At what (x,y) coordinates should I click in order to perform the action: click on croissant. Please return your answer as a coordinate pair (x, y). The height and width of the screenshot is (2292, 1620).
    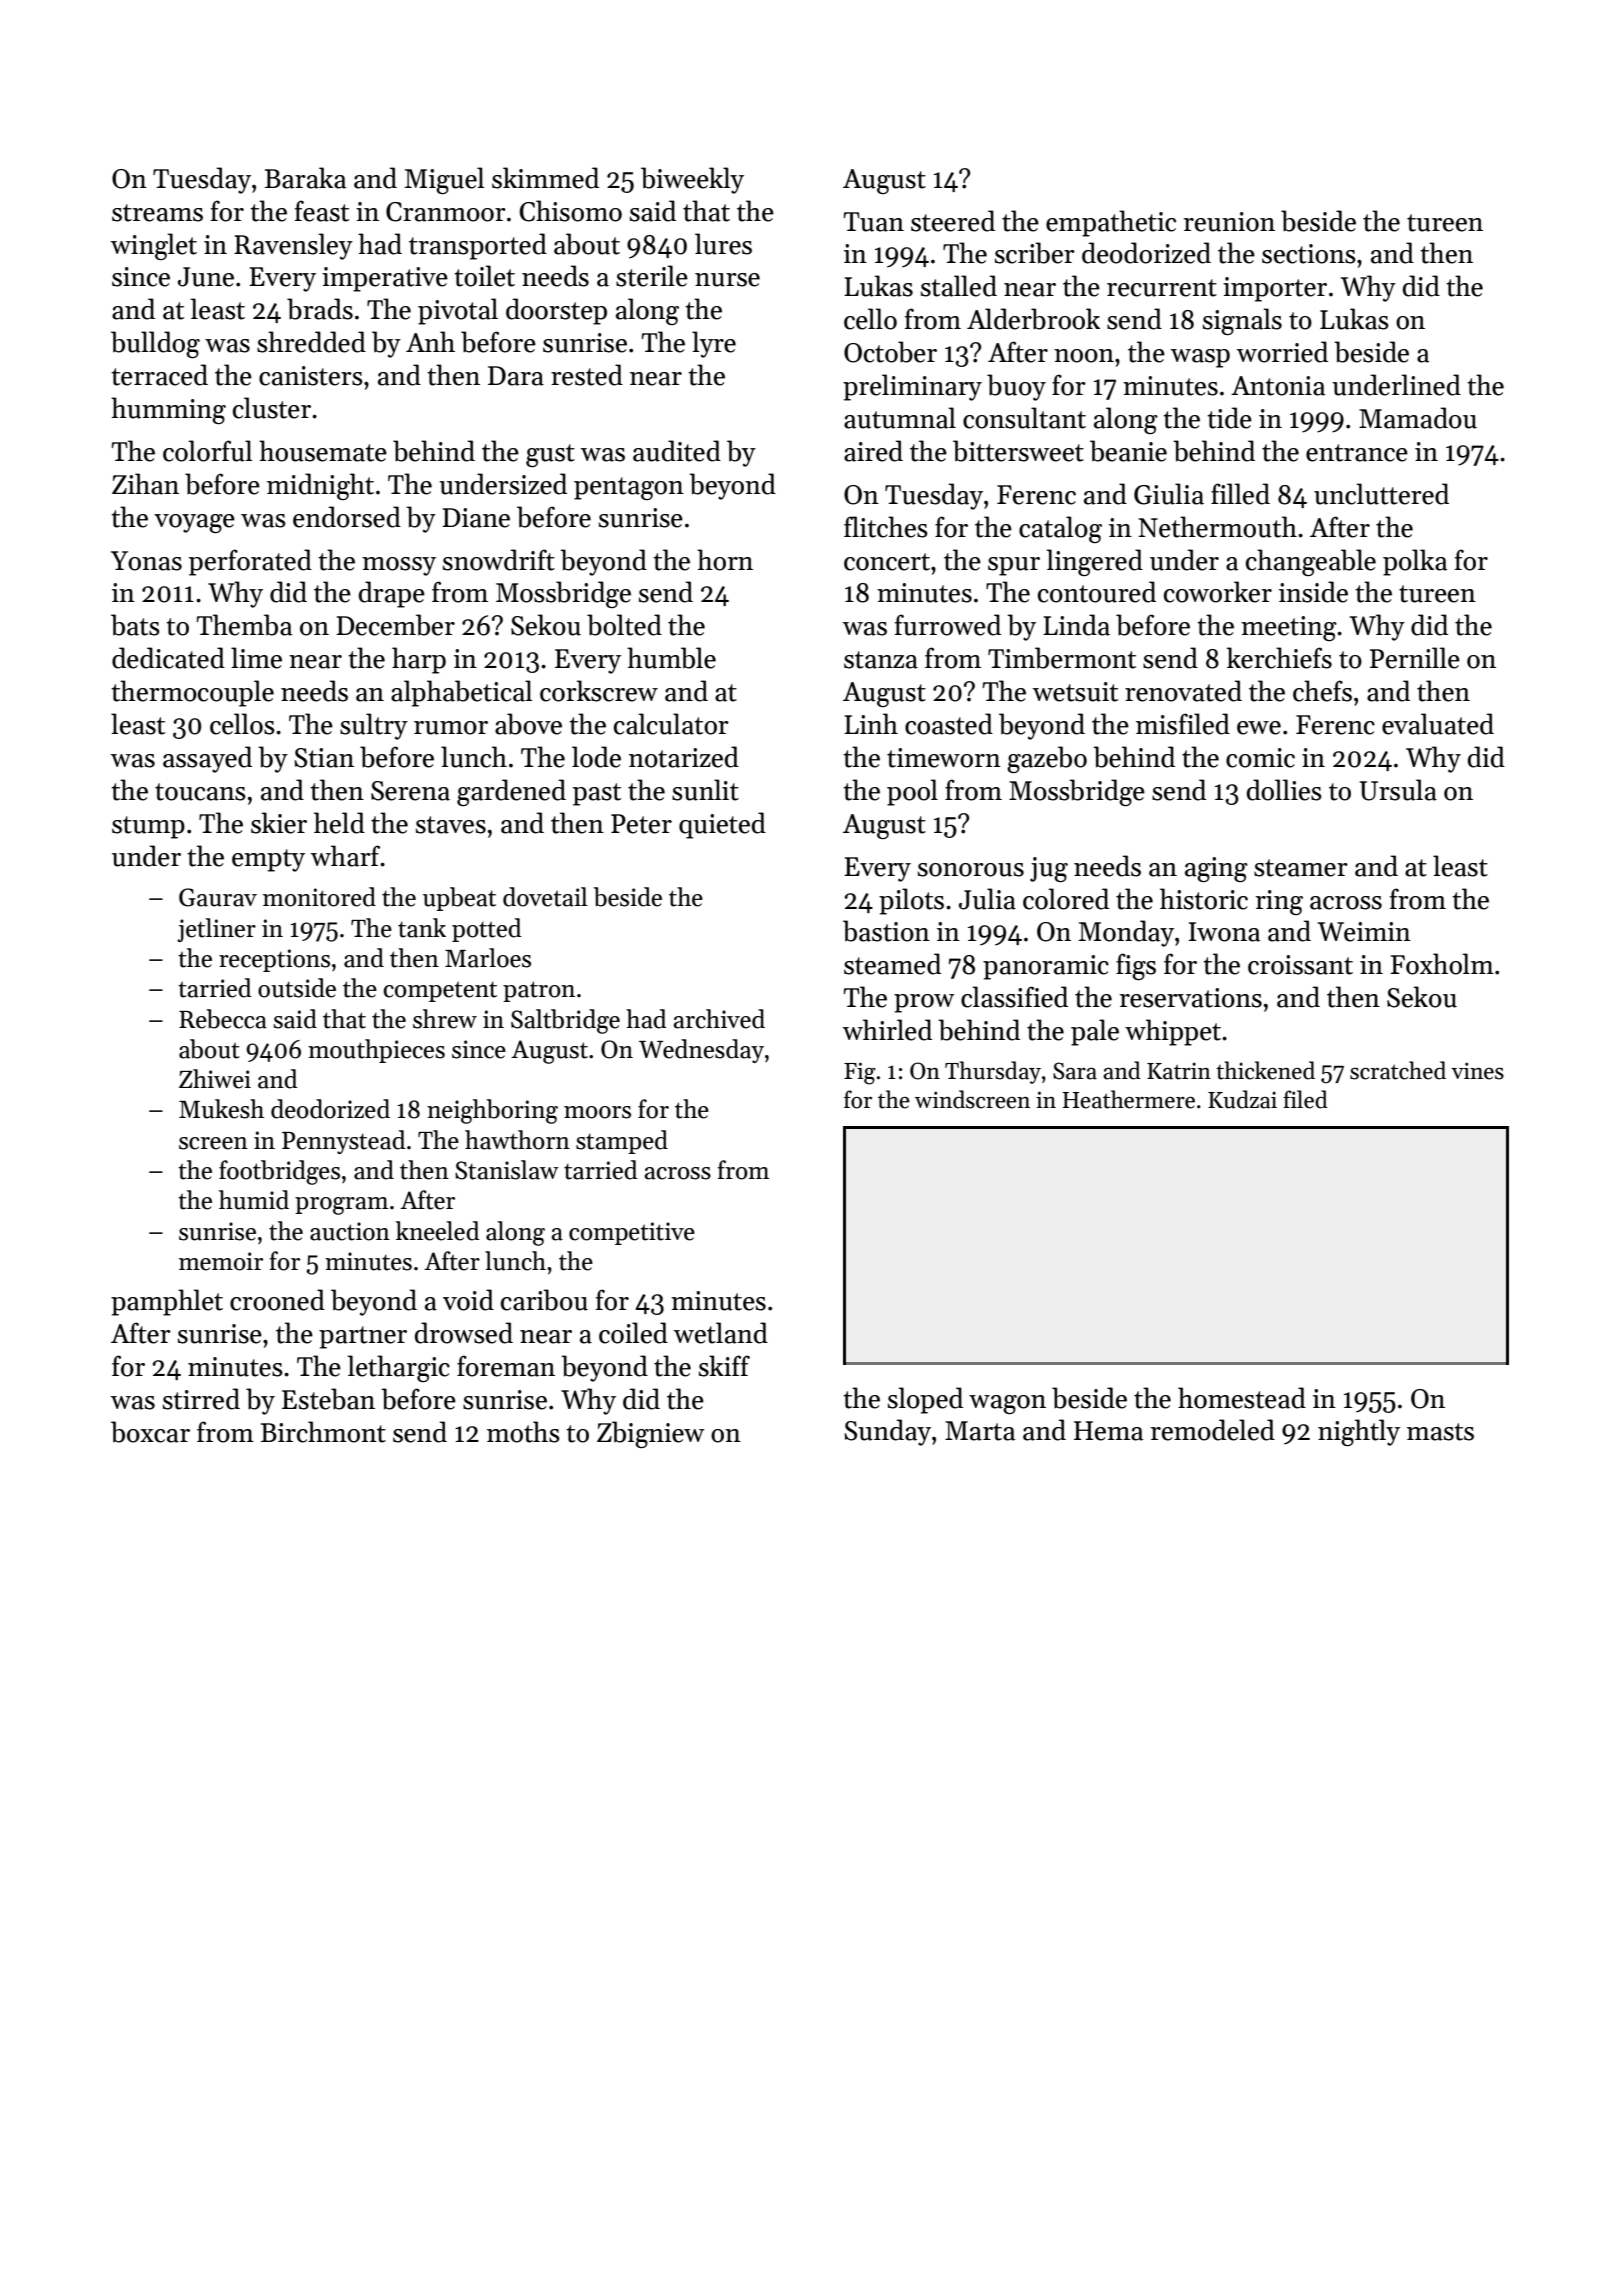
    Looking at the image, I should click on (1300, 965).
